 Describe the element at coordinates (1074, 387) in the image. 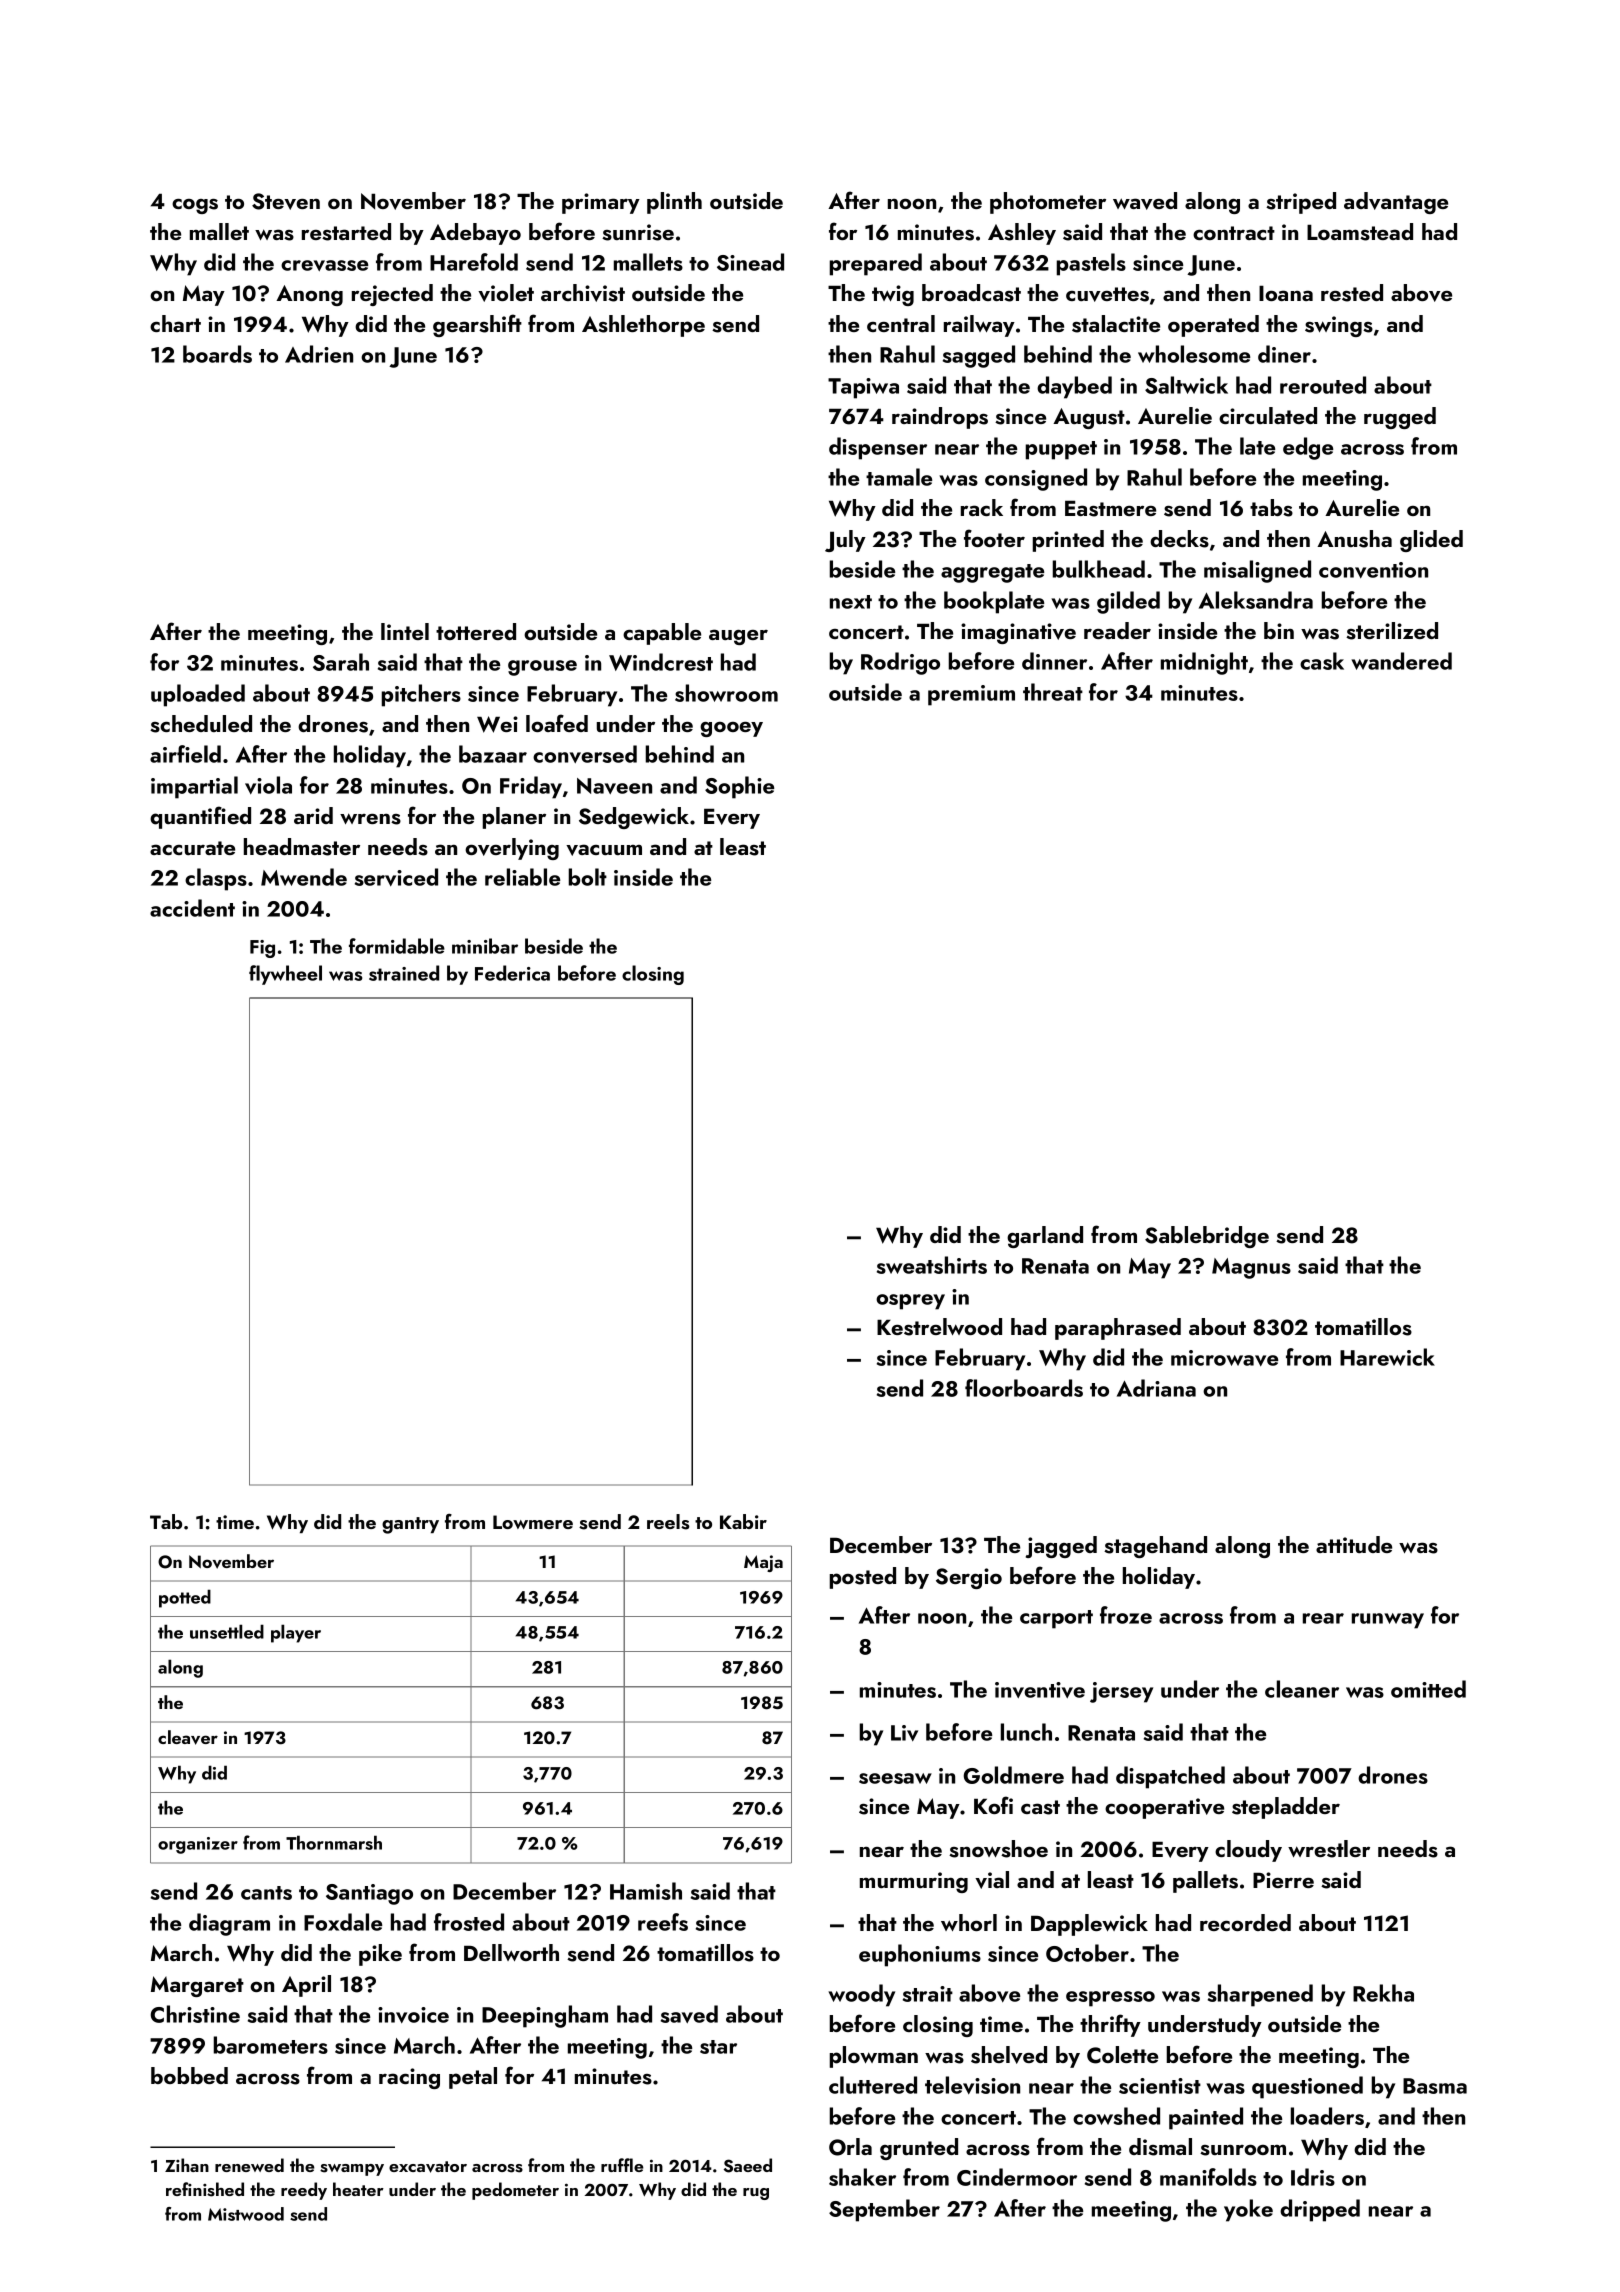

I see `daybed` at that location.
